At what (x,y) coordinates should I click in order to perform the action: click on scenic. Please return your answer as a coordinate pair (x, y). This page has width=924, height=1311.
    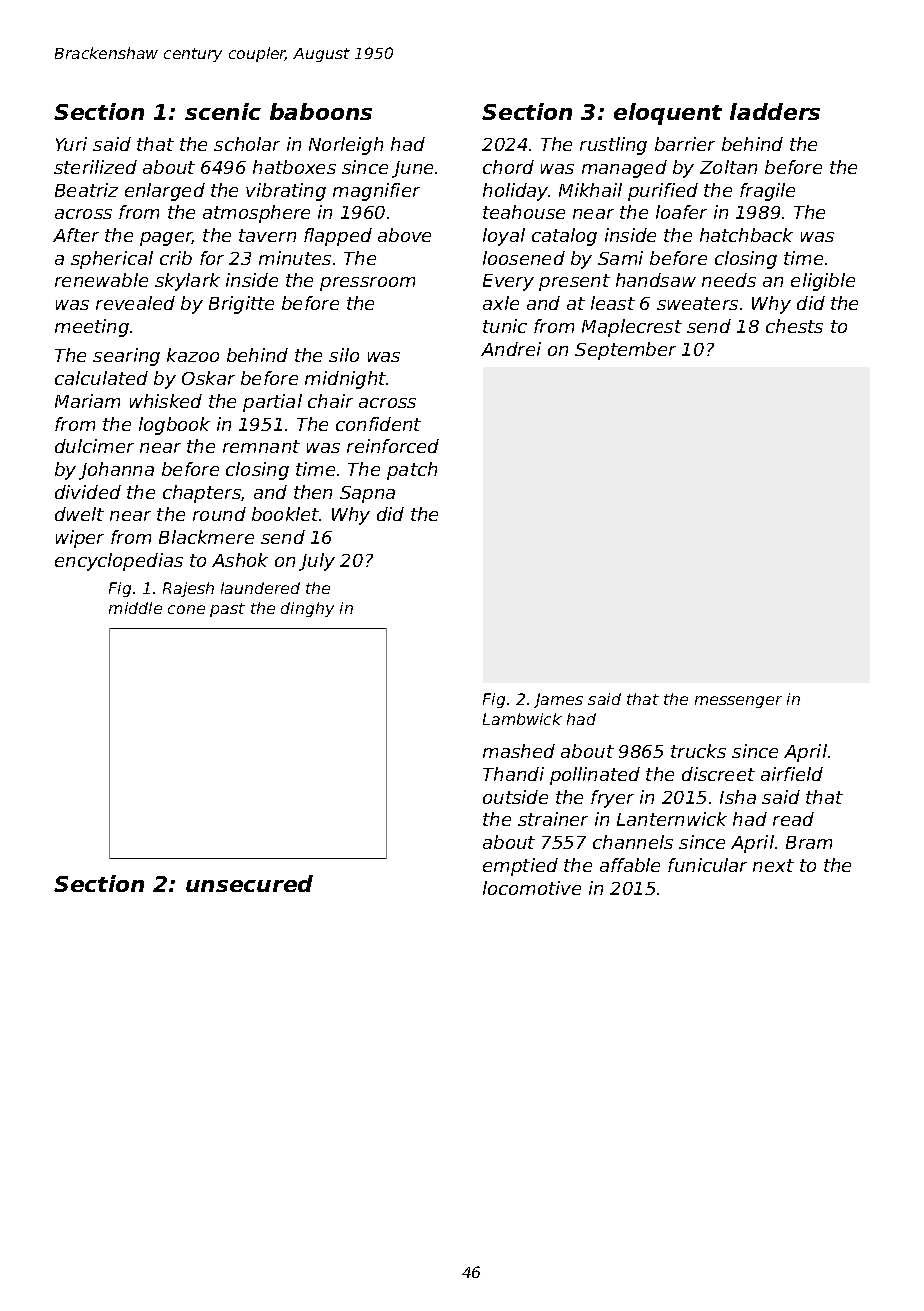
    Looking at the image, I should click on (223, 111).
